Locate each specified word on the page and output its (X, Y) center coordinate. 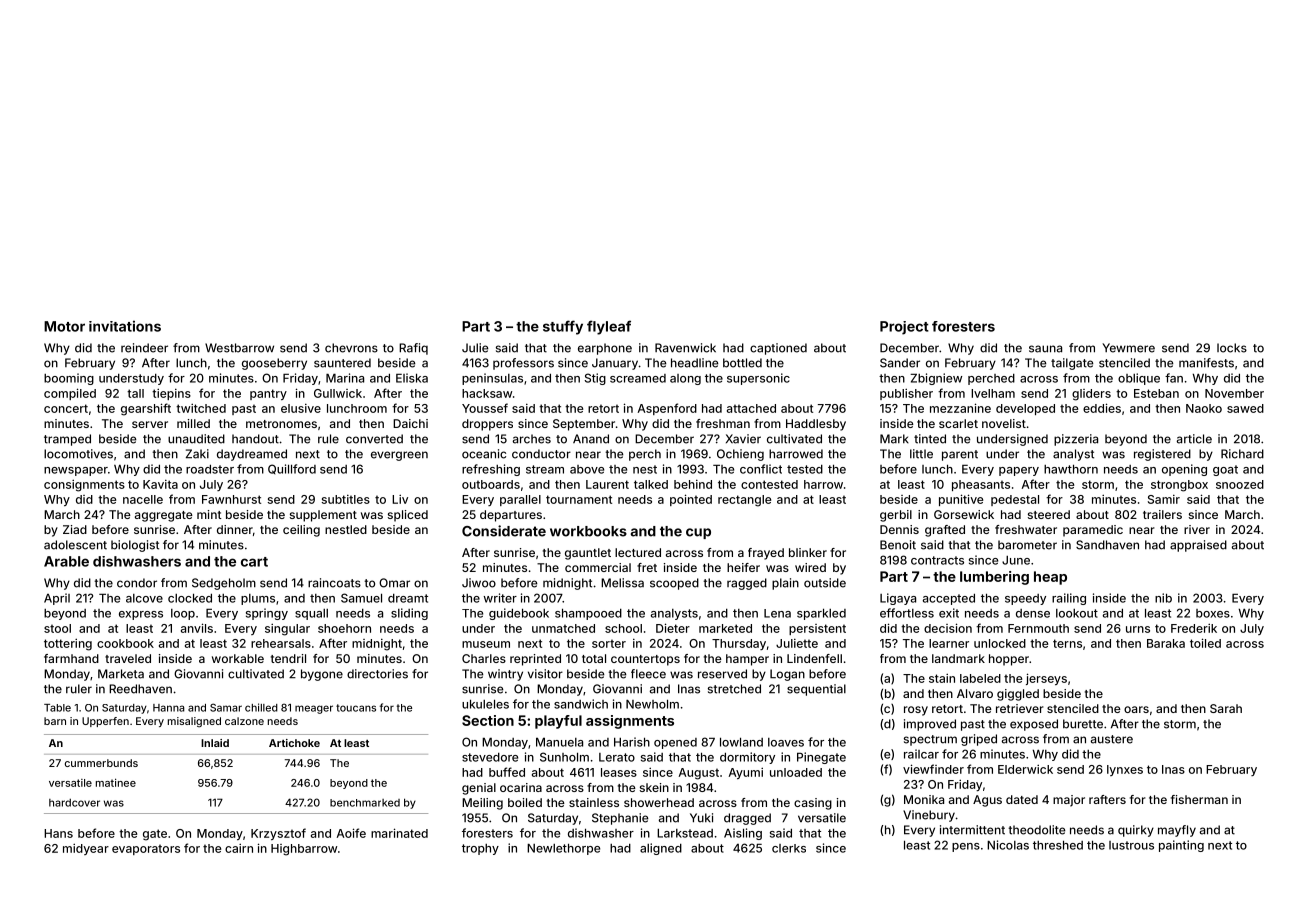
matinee (116, 782)
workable (238, 658)
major (1069, 801)
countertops (645, 660)
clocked (190, 598)
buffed (507, 772)
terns (1067, 643)
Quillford (292, 469)
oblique (1139, 379)
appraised (1198, 546)
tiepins (171, 394)
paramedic (1093, 531)
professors (523, 364)
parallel (520, 500)
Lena (777, 613)
